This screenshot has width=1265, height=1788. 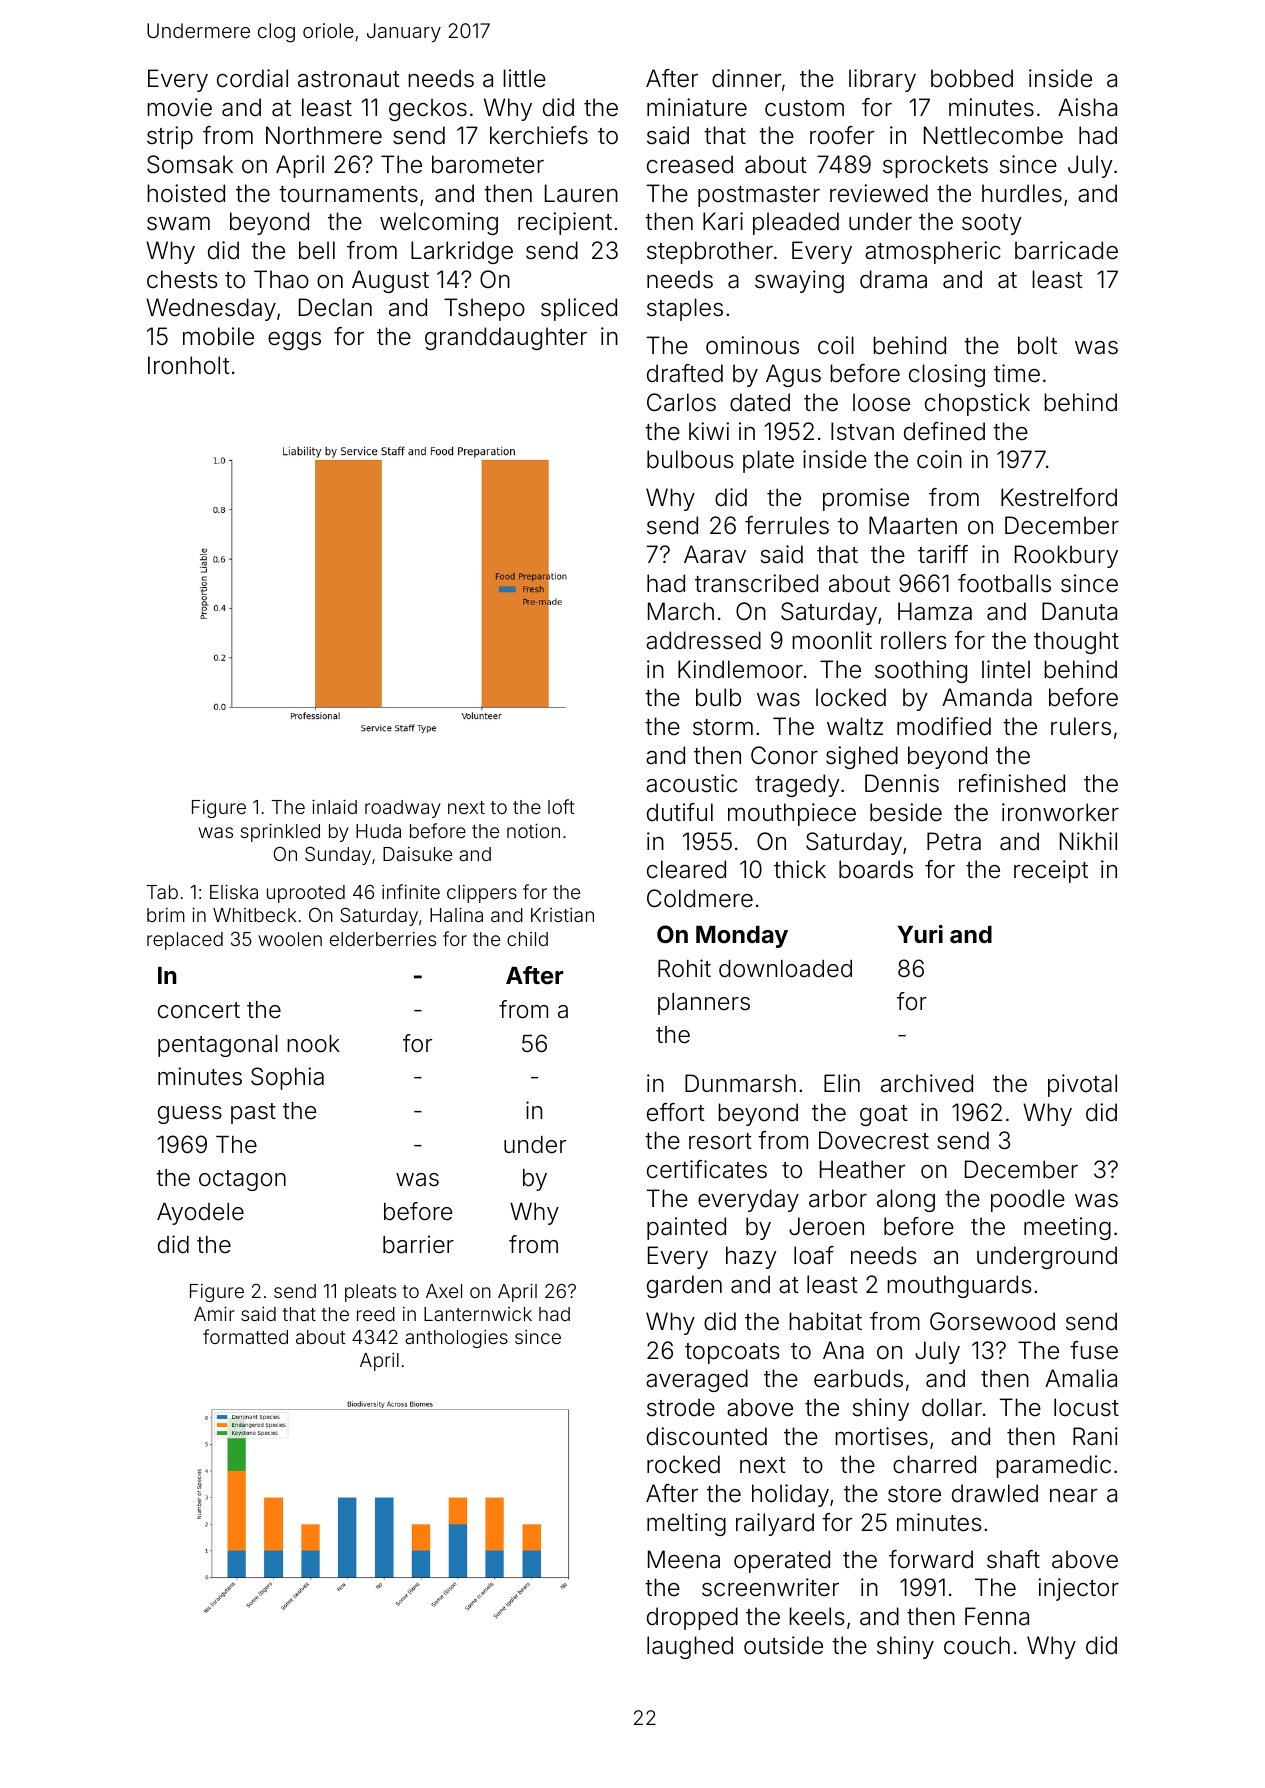 What do you see at coordinates (245, 1336) in the screenshot?
I see `formatted` at bounding box center [245, 1336].
